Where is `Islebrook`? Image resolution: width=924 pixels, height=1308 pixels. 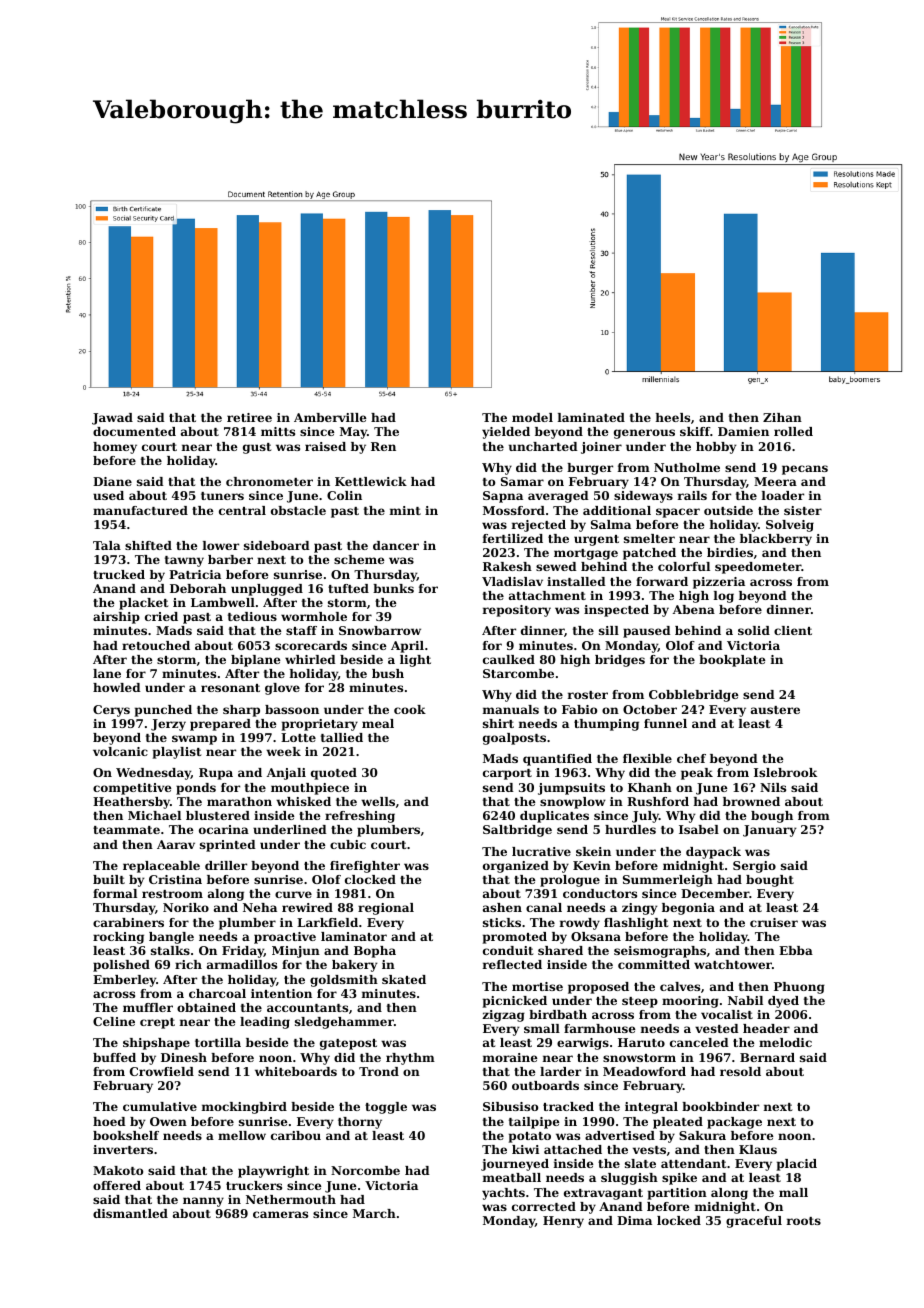
Islebrook is located at coordinates (785, 772).
